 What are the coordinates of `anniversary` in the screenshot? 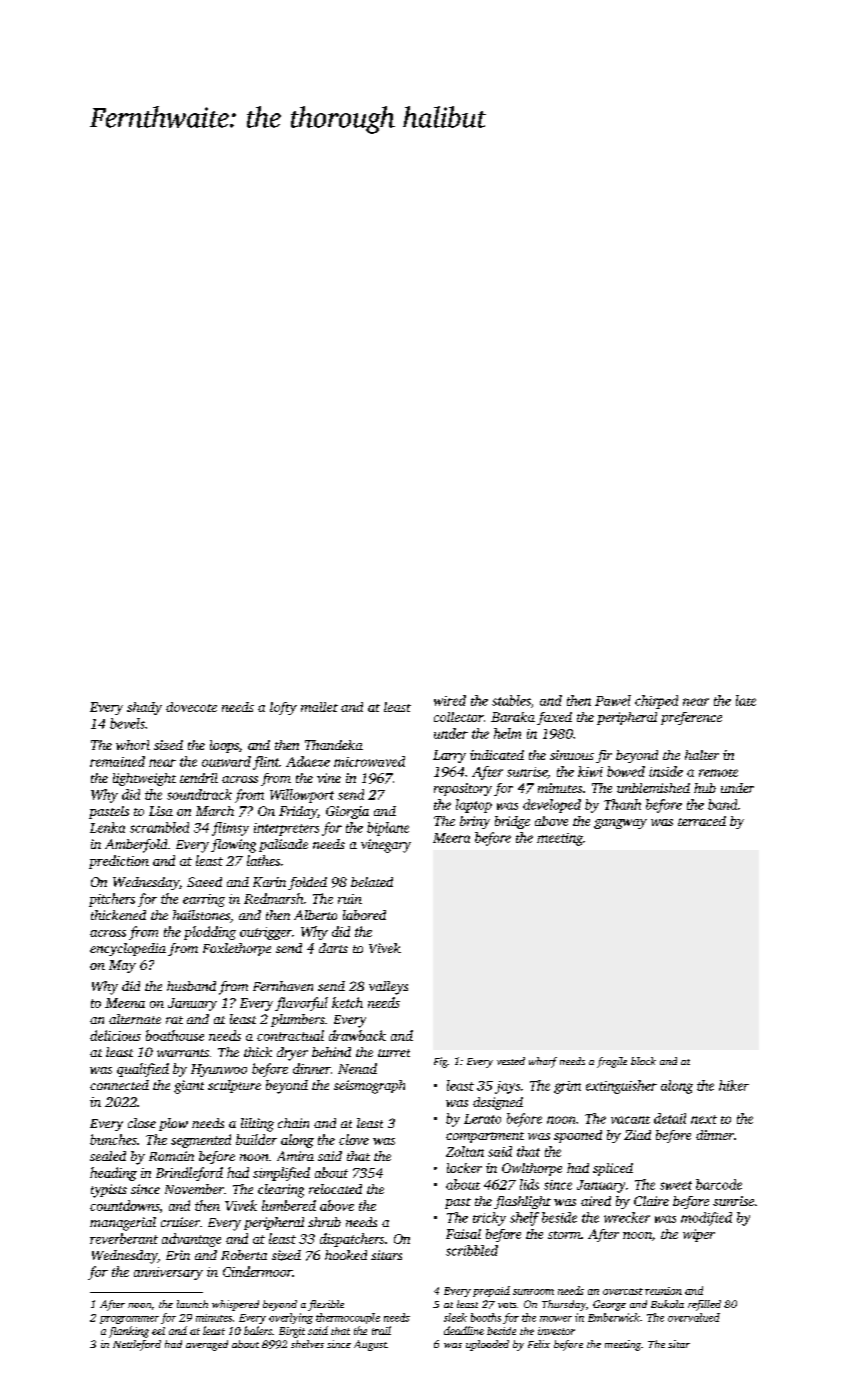 It's located at (168, 1273).
